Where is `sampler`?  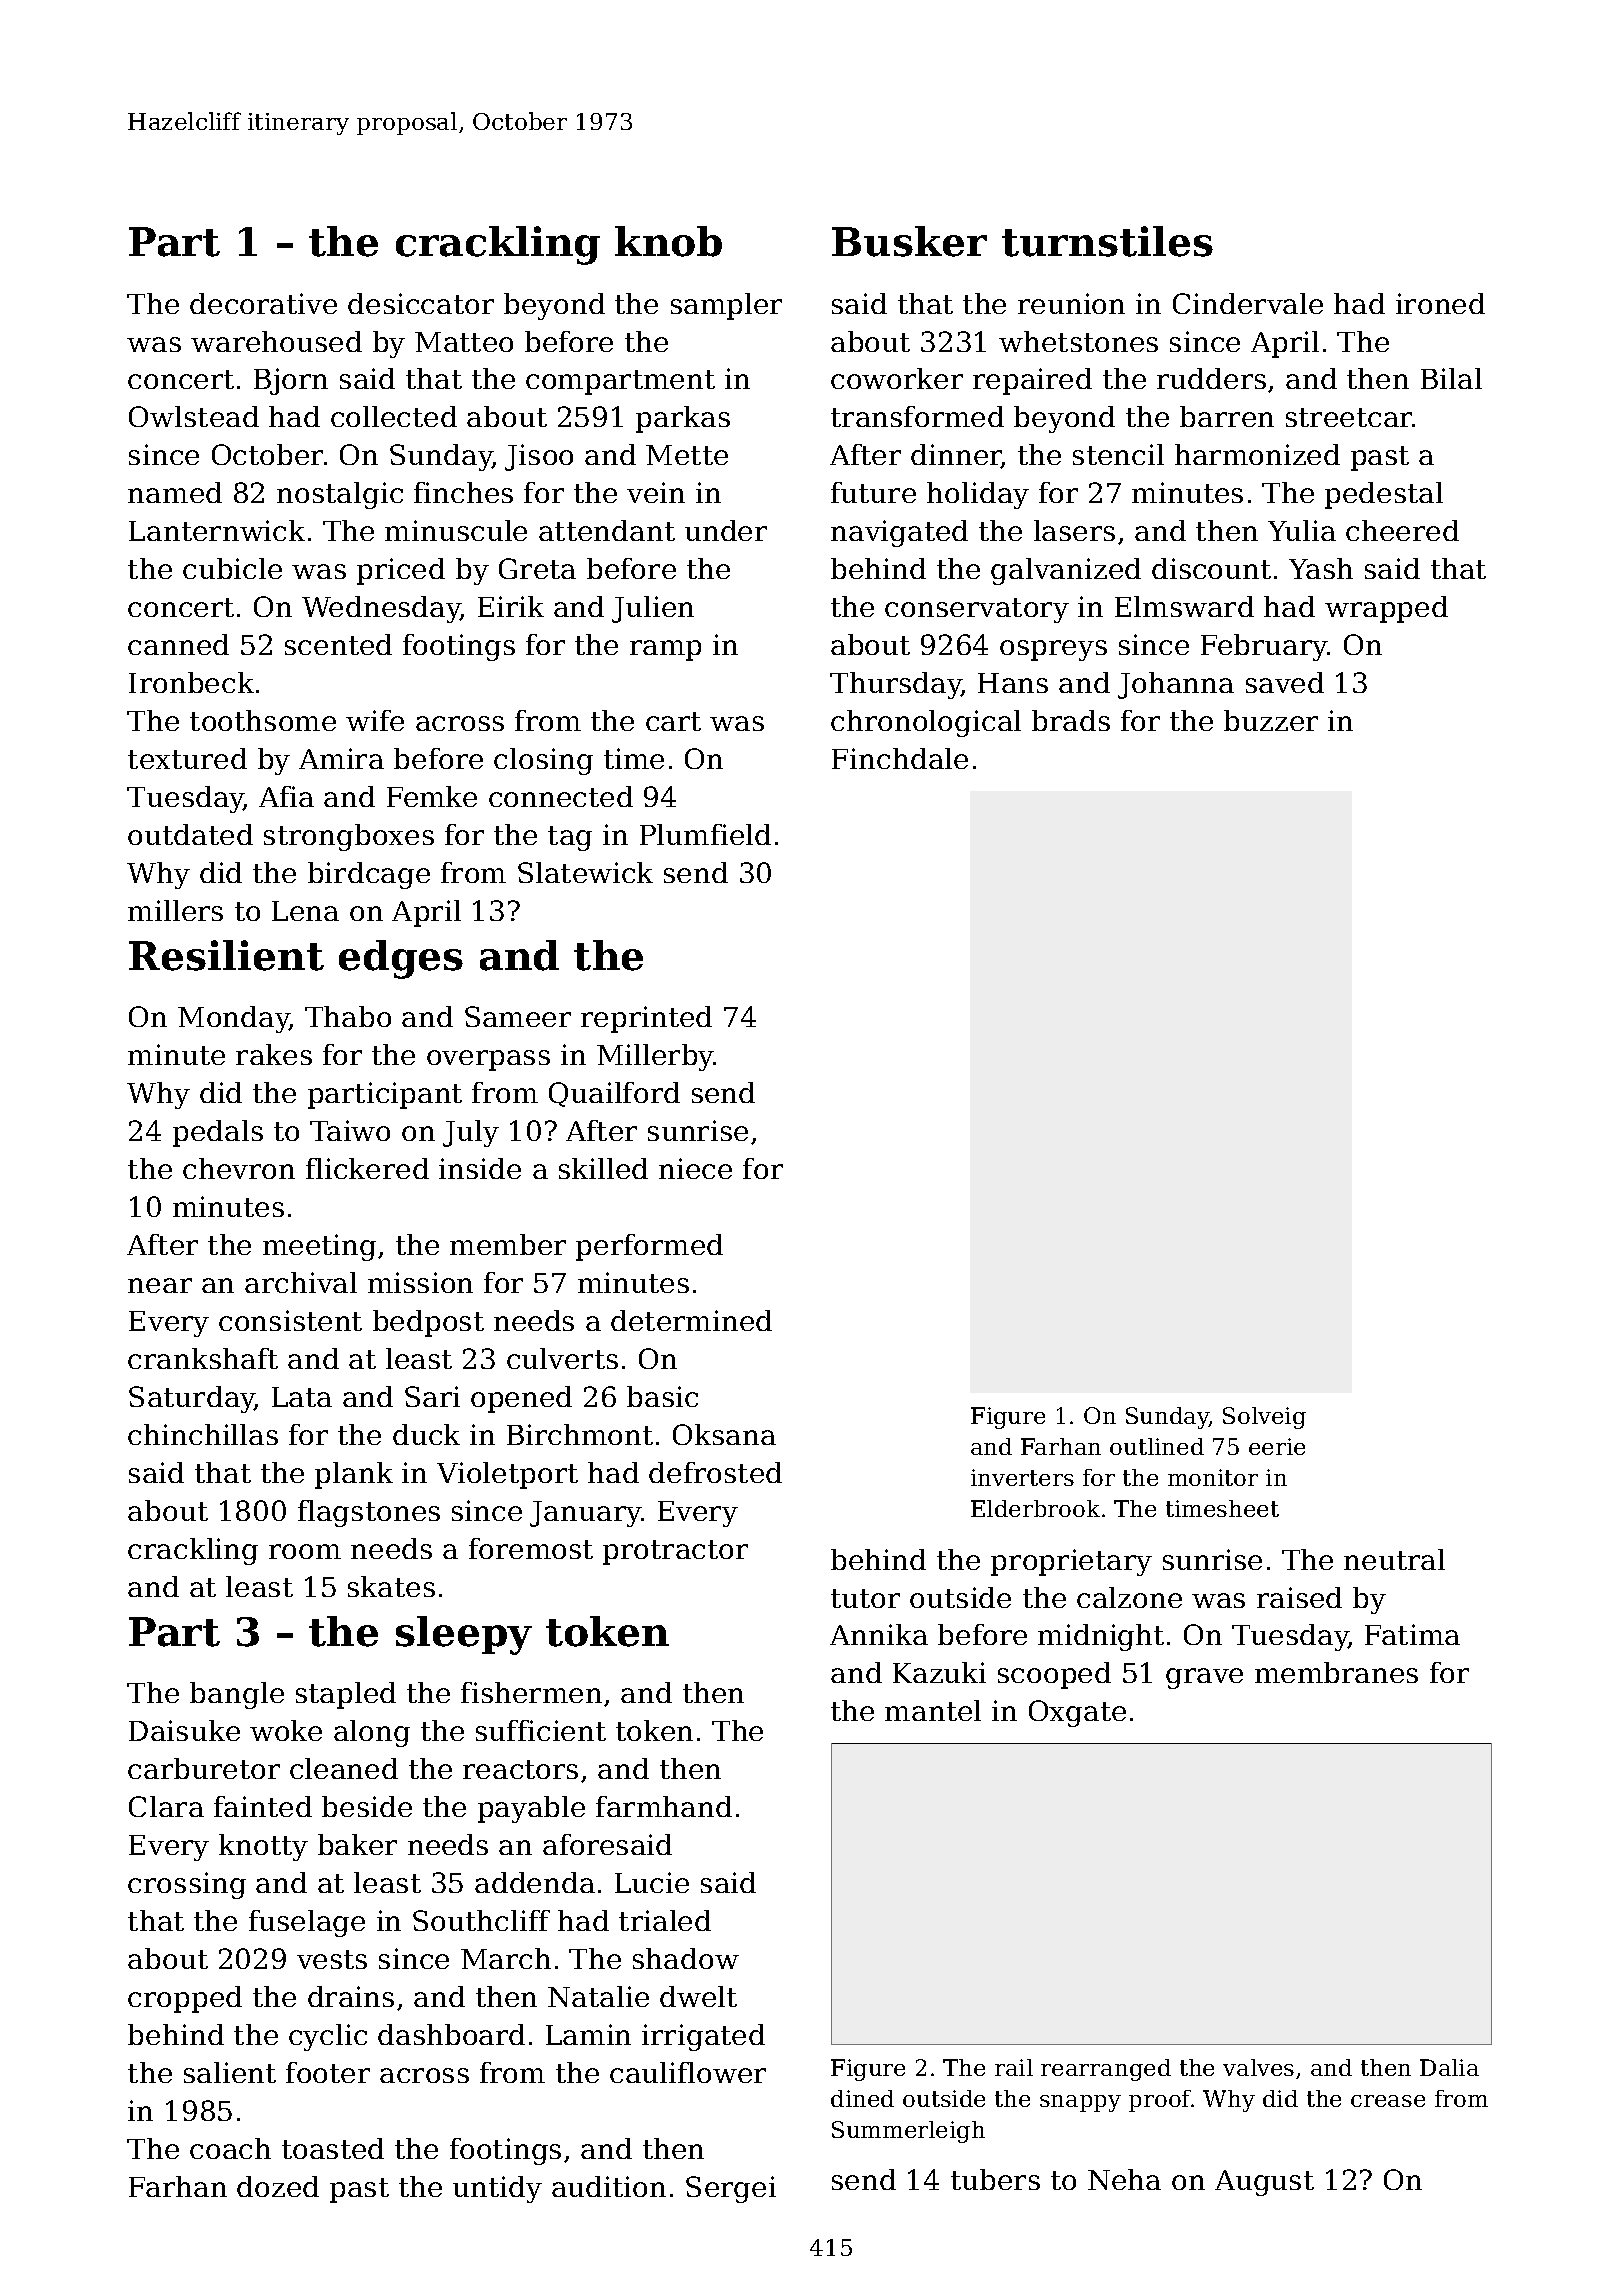
sampler is located at coordinates (726, 306).
